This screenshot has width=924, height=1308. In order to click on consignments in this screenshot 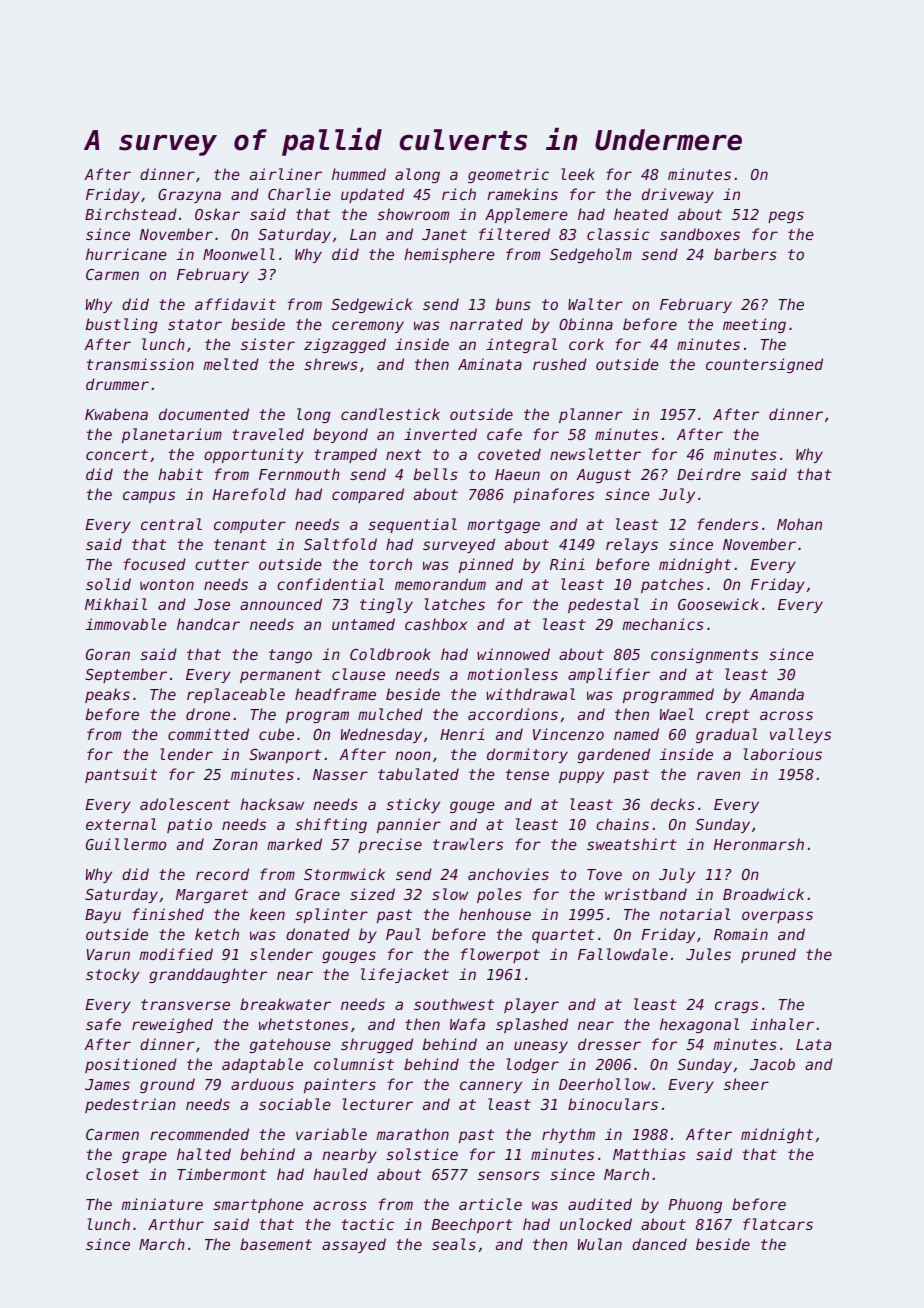, I will do `click(704, 655)`.
